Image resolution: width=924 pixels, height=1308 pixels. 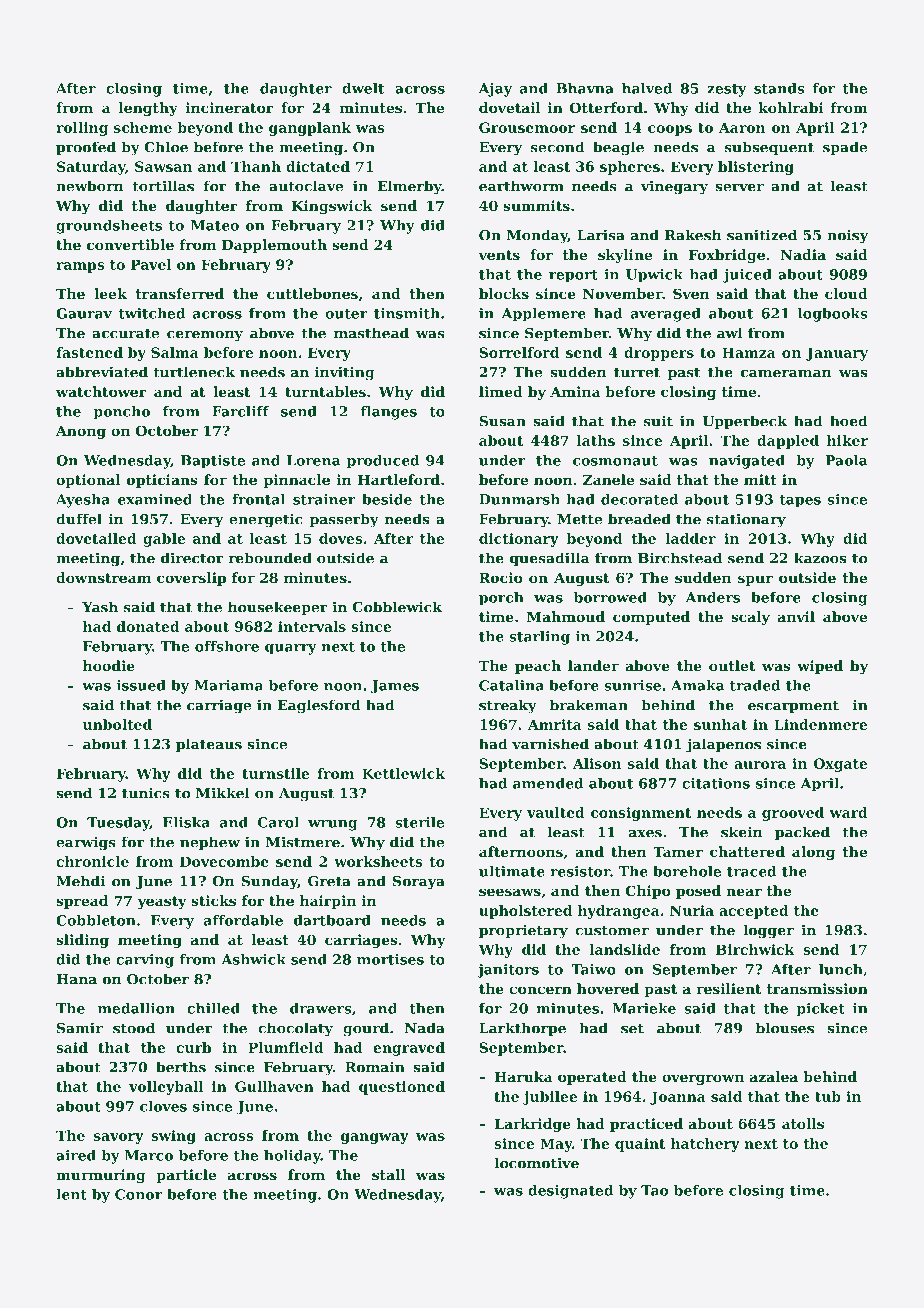 What do you see at coordinates (256, 166) in the screenshot?
I see `Thanh` at bounding box center [256, 166].
